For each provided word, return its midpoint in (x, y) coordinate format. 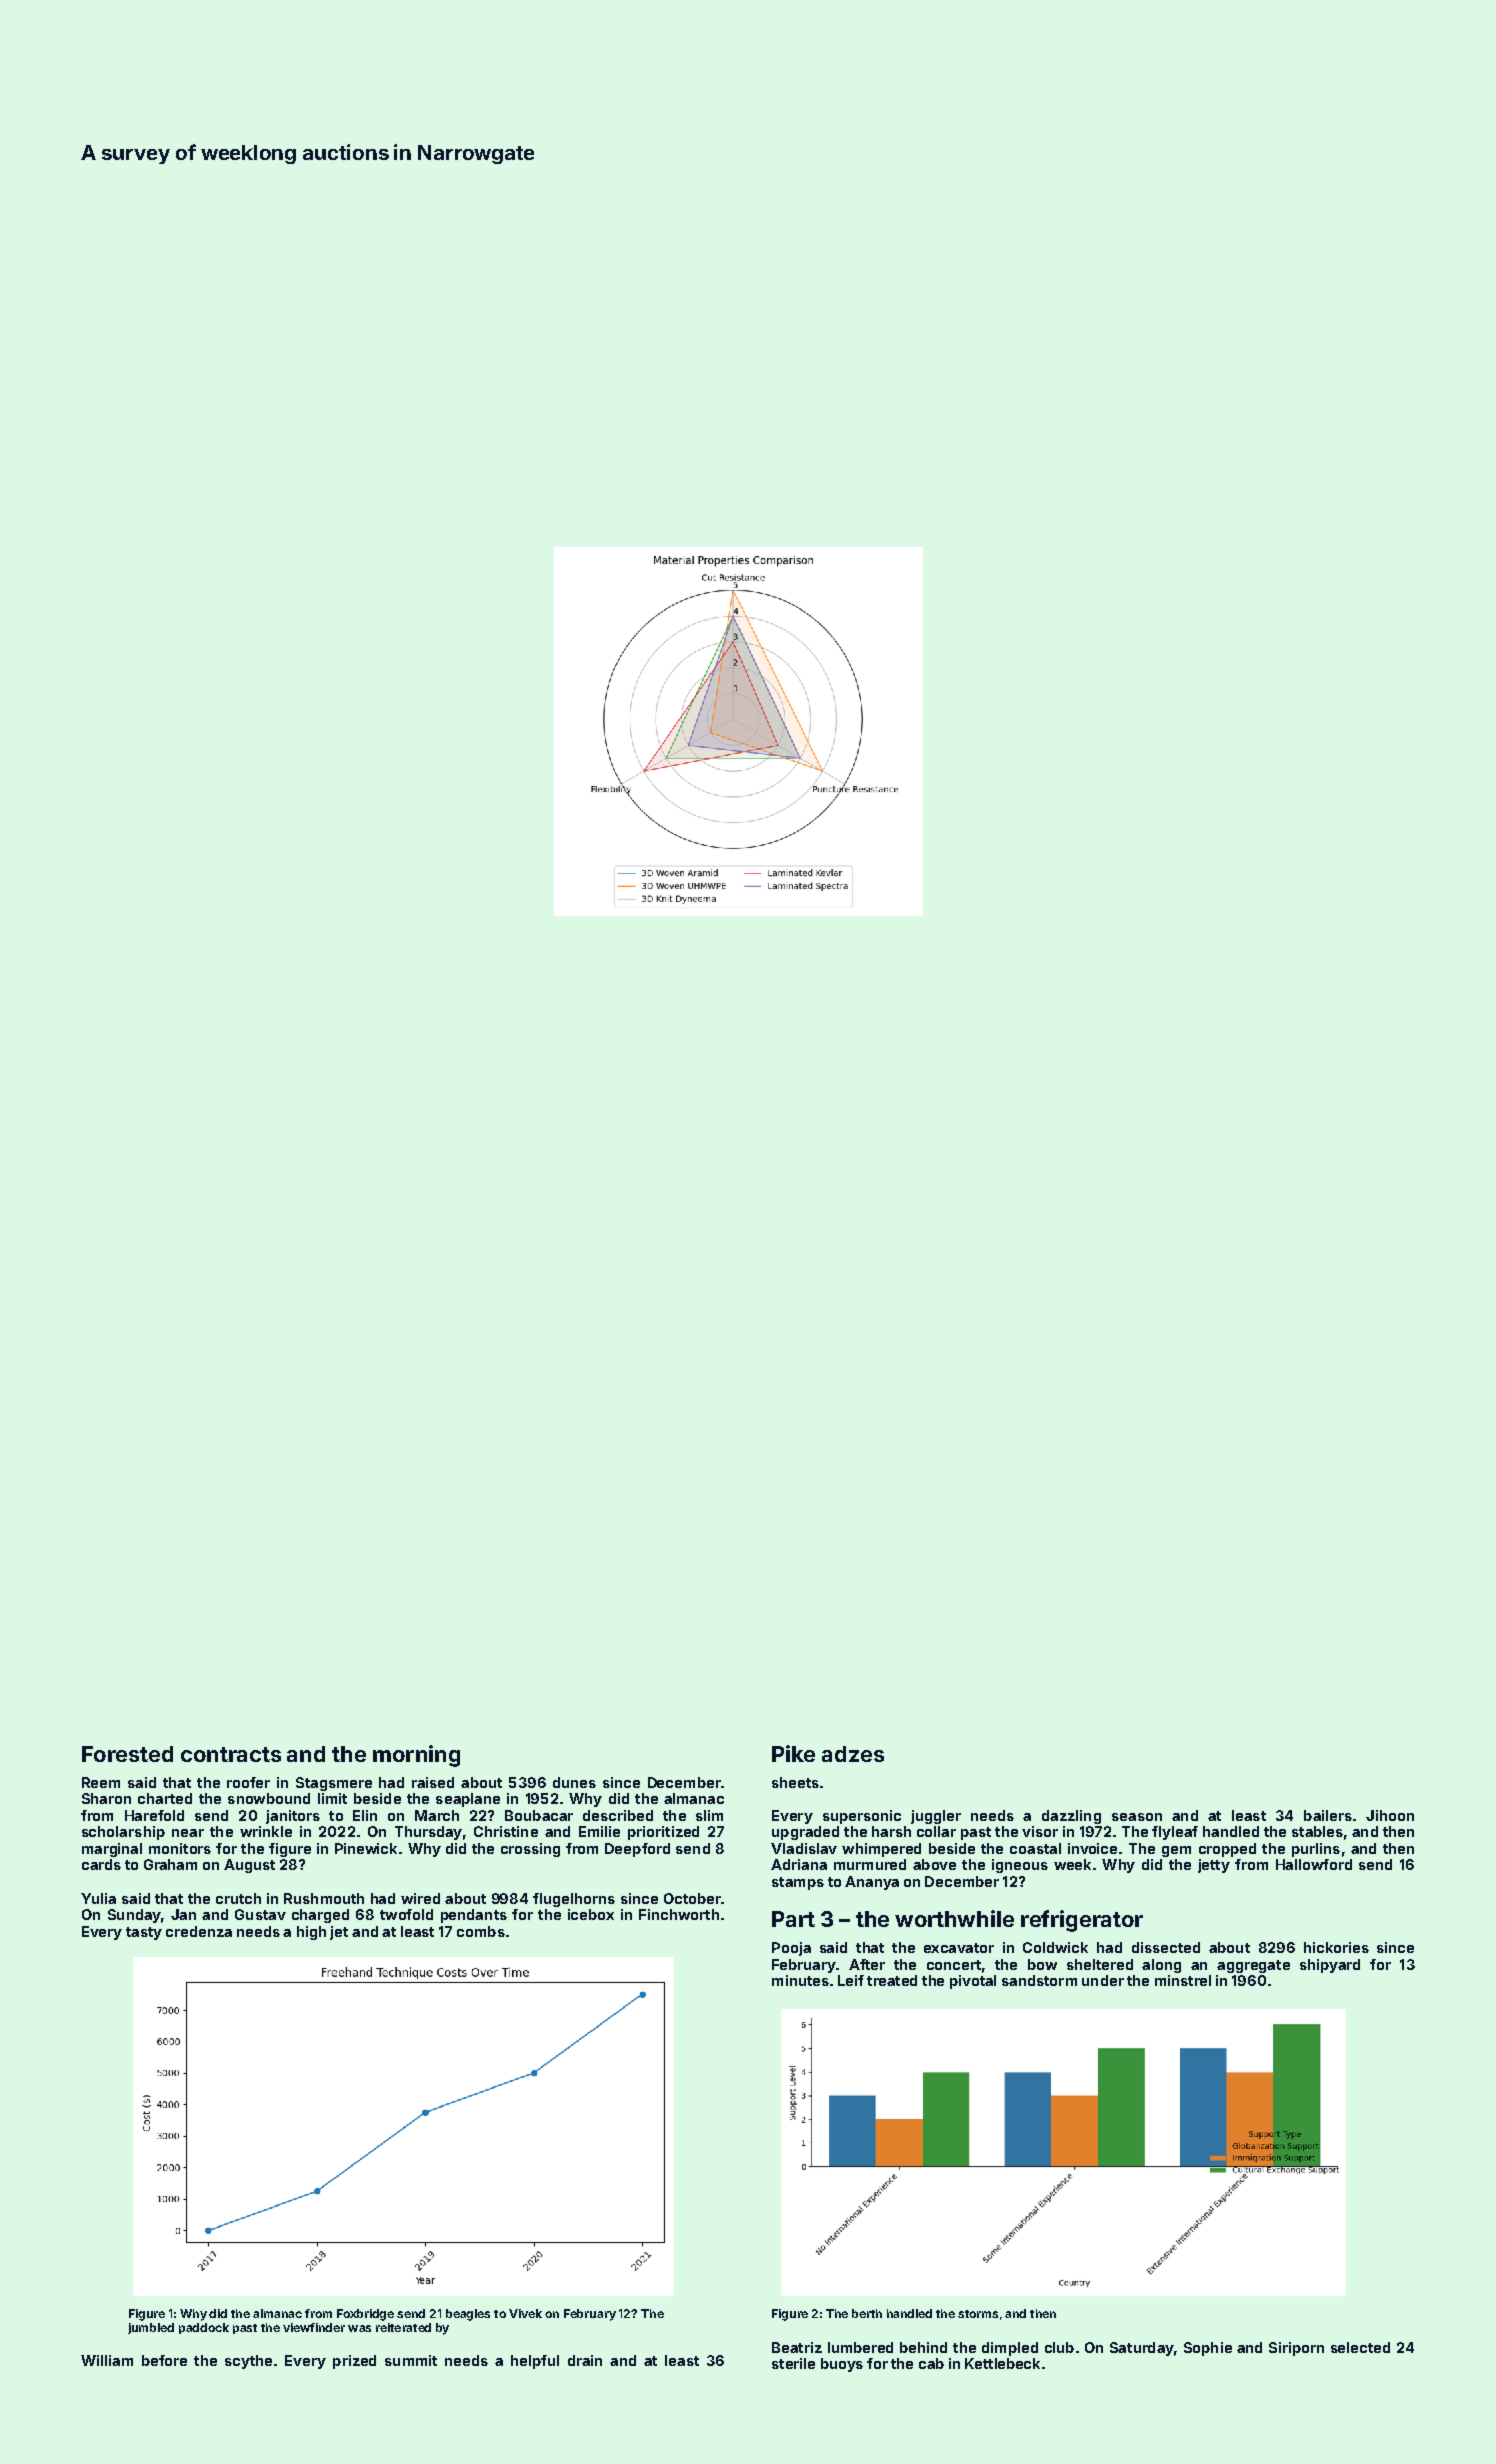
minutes (800, 1980)
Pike (793, 1753)
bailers (1328, 1815)
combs (481, 1931)
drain (585, 2360)
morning (416, 1756)
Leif (851, 1980)
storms (978, 2314)
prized (354, 2362)
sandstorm (1039, 1980)
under (1103, 1980)
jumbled (151, 2328)
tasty (144, 1933)
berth (867, 2313)
